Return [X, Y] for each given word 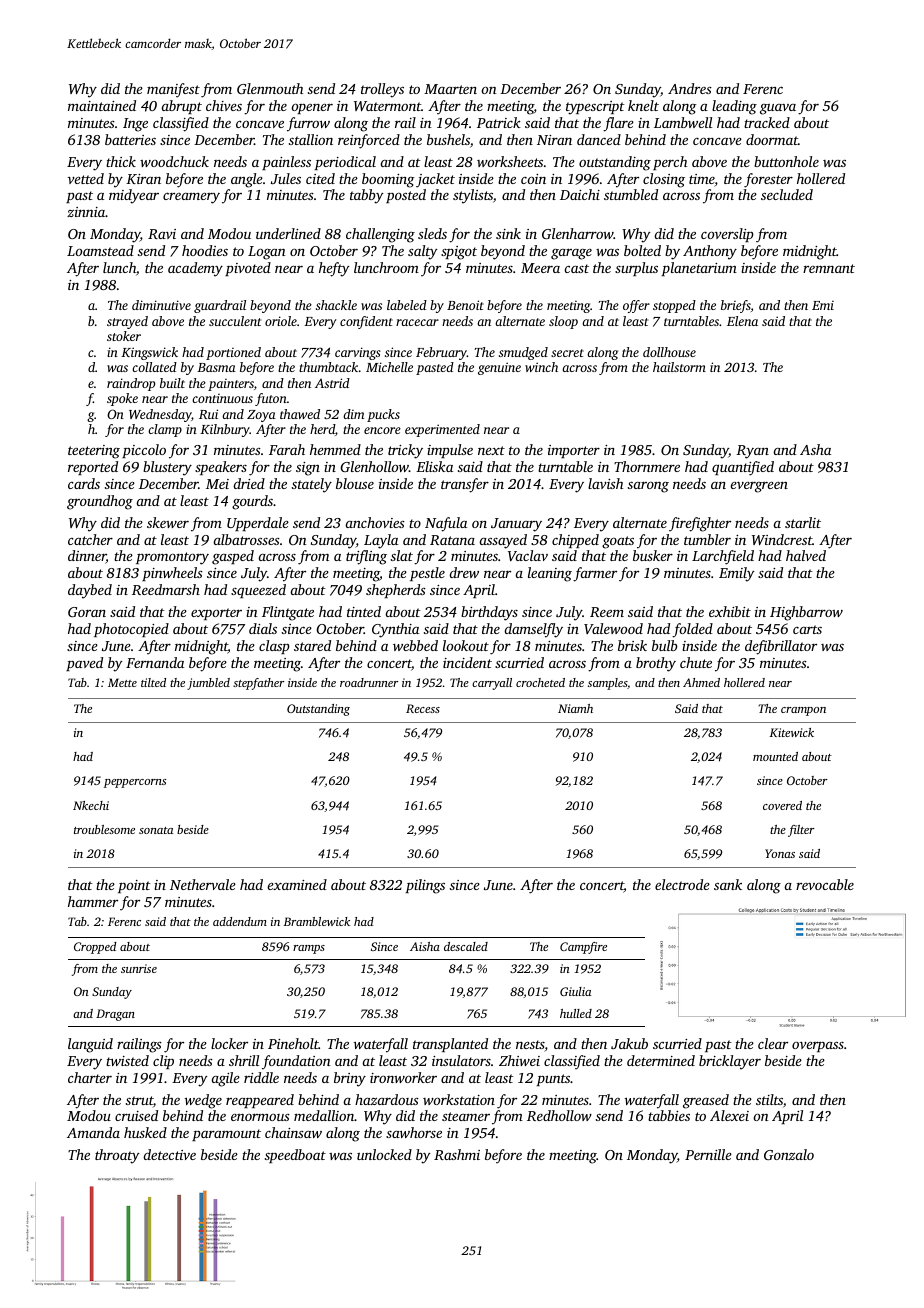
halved [806, 555]
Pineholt [293, 1043]
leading [734, 107]
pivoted [248, 269]
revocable [825, 884]
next [491, 450]
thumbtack [328, 367]
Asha [815, 449]
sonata [156, 830]
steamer [466, 1116]
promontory [172, 558]
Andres [690, 88]
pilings [425, 886]
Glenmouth [270, 88]
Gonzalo [789, 1154]
